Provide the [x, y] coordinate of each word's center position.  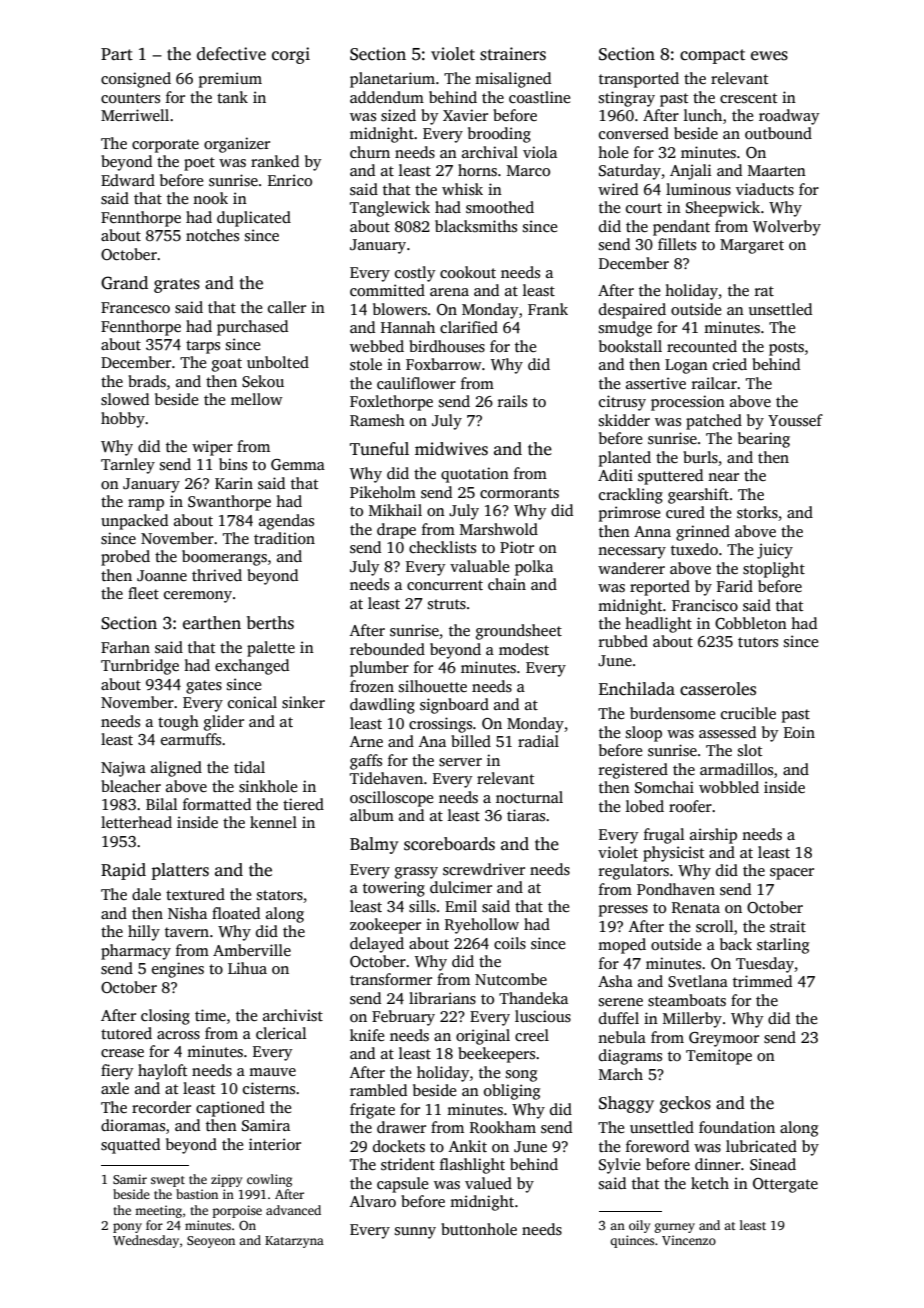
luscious [543, 1016]
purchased [252, 328]
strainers [513, 54]
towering [394, 889]
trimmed [762, 981]
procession [688, 403]
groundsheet [519, 632]
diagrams [630, 1057]
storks [757, 512]
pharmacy [136, 952]
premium [230, 80]
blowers [400, 309]
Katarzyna [294, 1242]
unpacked [134, 522]
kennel [273, 822]
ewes [769, 56]
